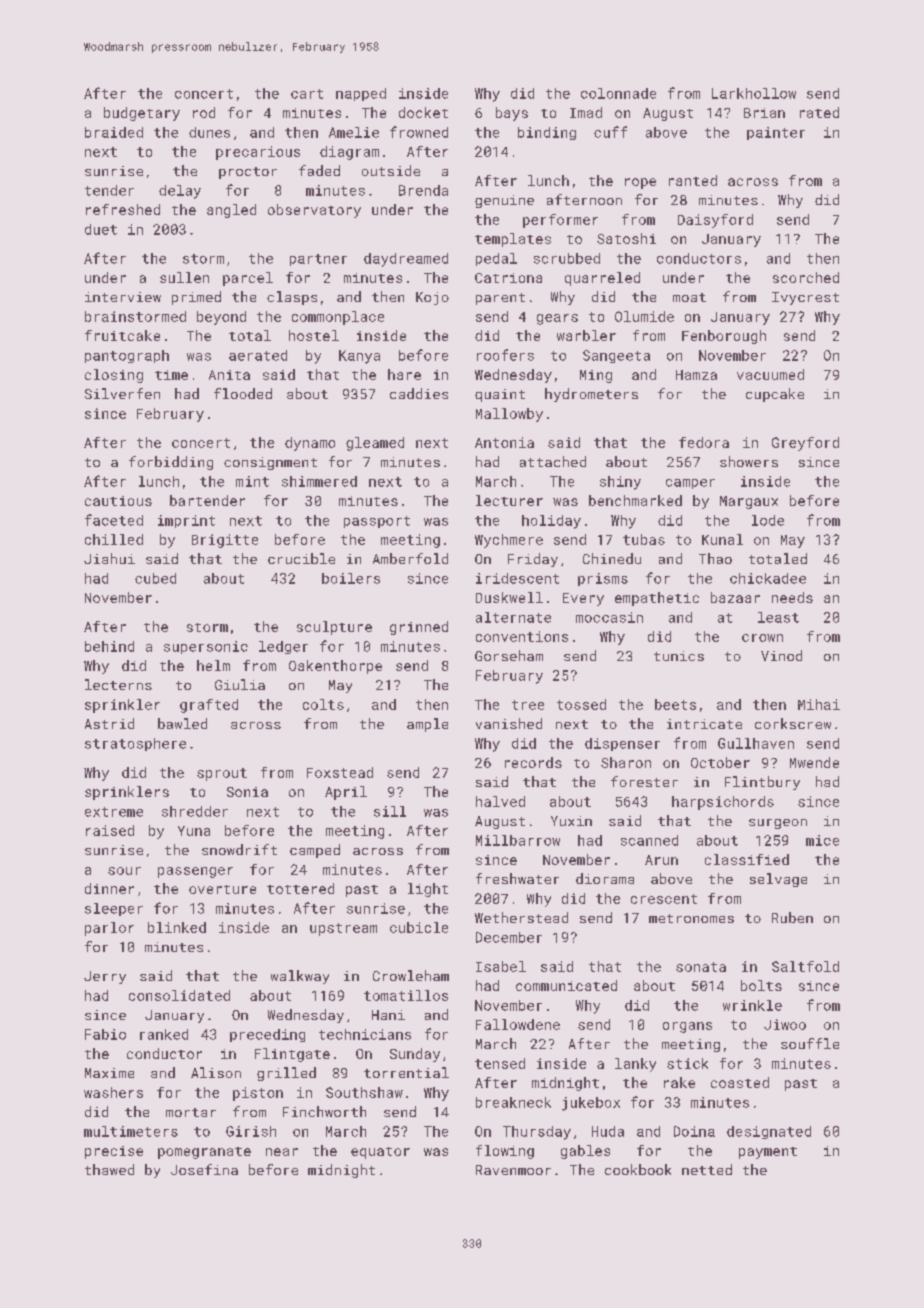 The height and width of the image is (1308, 924). Describe the element at coordinates (380, 1153) in the image. I see `equator` at that location.
